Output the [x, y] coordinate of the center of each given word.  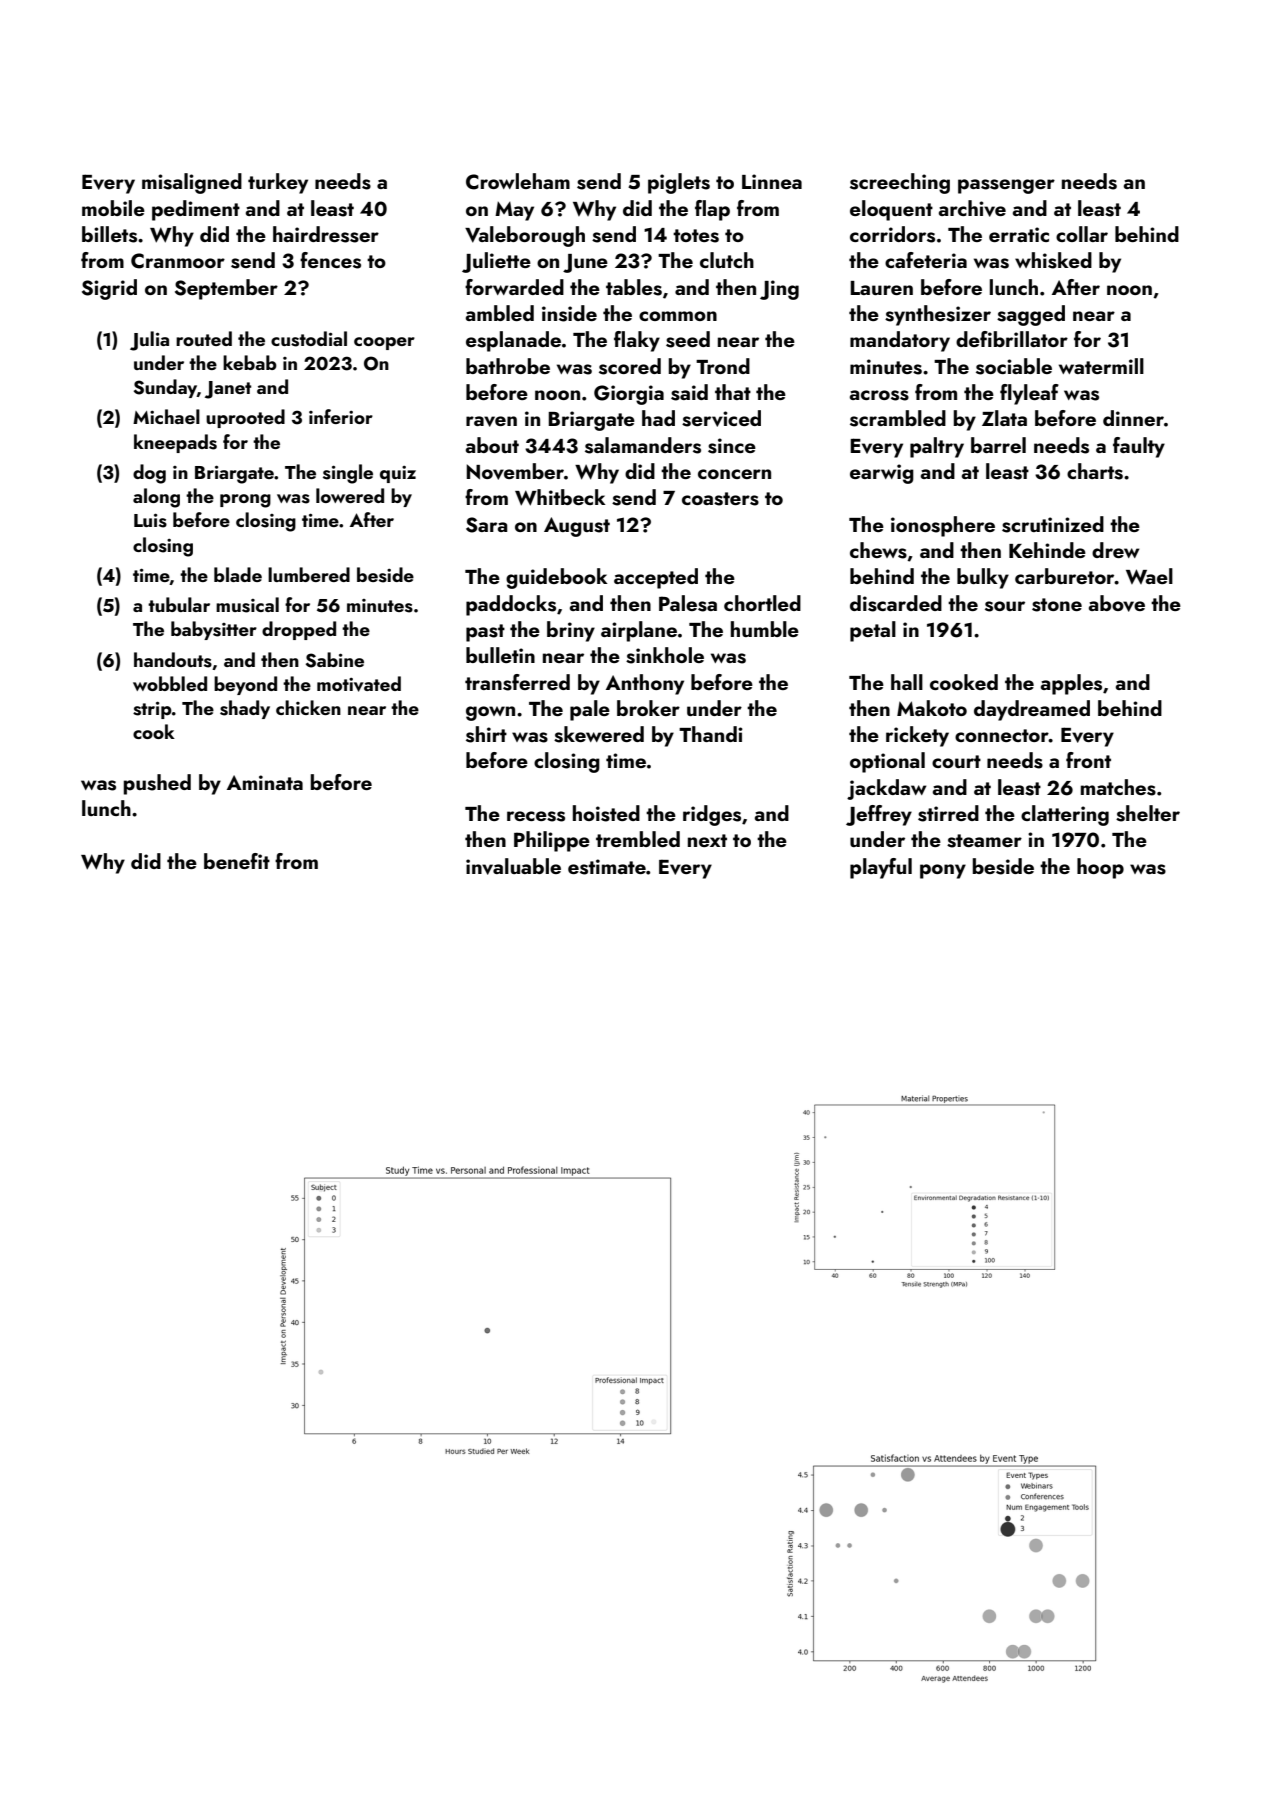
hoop [1100, 868]
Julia [149, 341]
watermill [1101, 366]
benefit [237, 861]
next [707, 840]
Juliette [496, 262]
